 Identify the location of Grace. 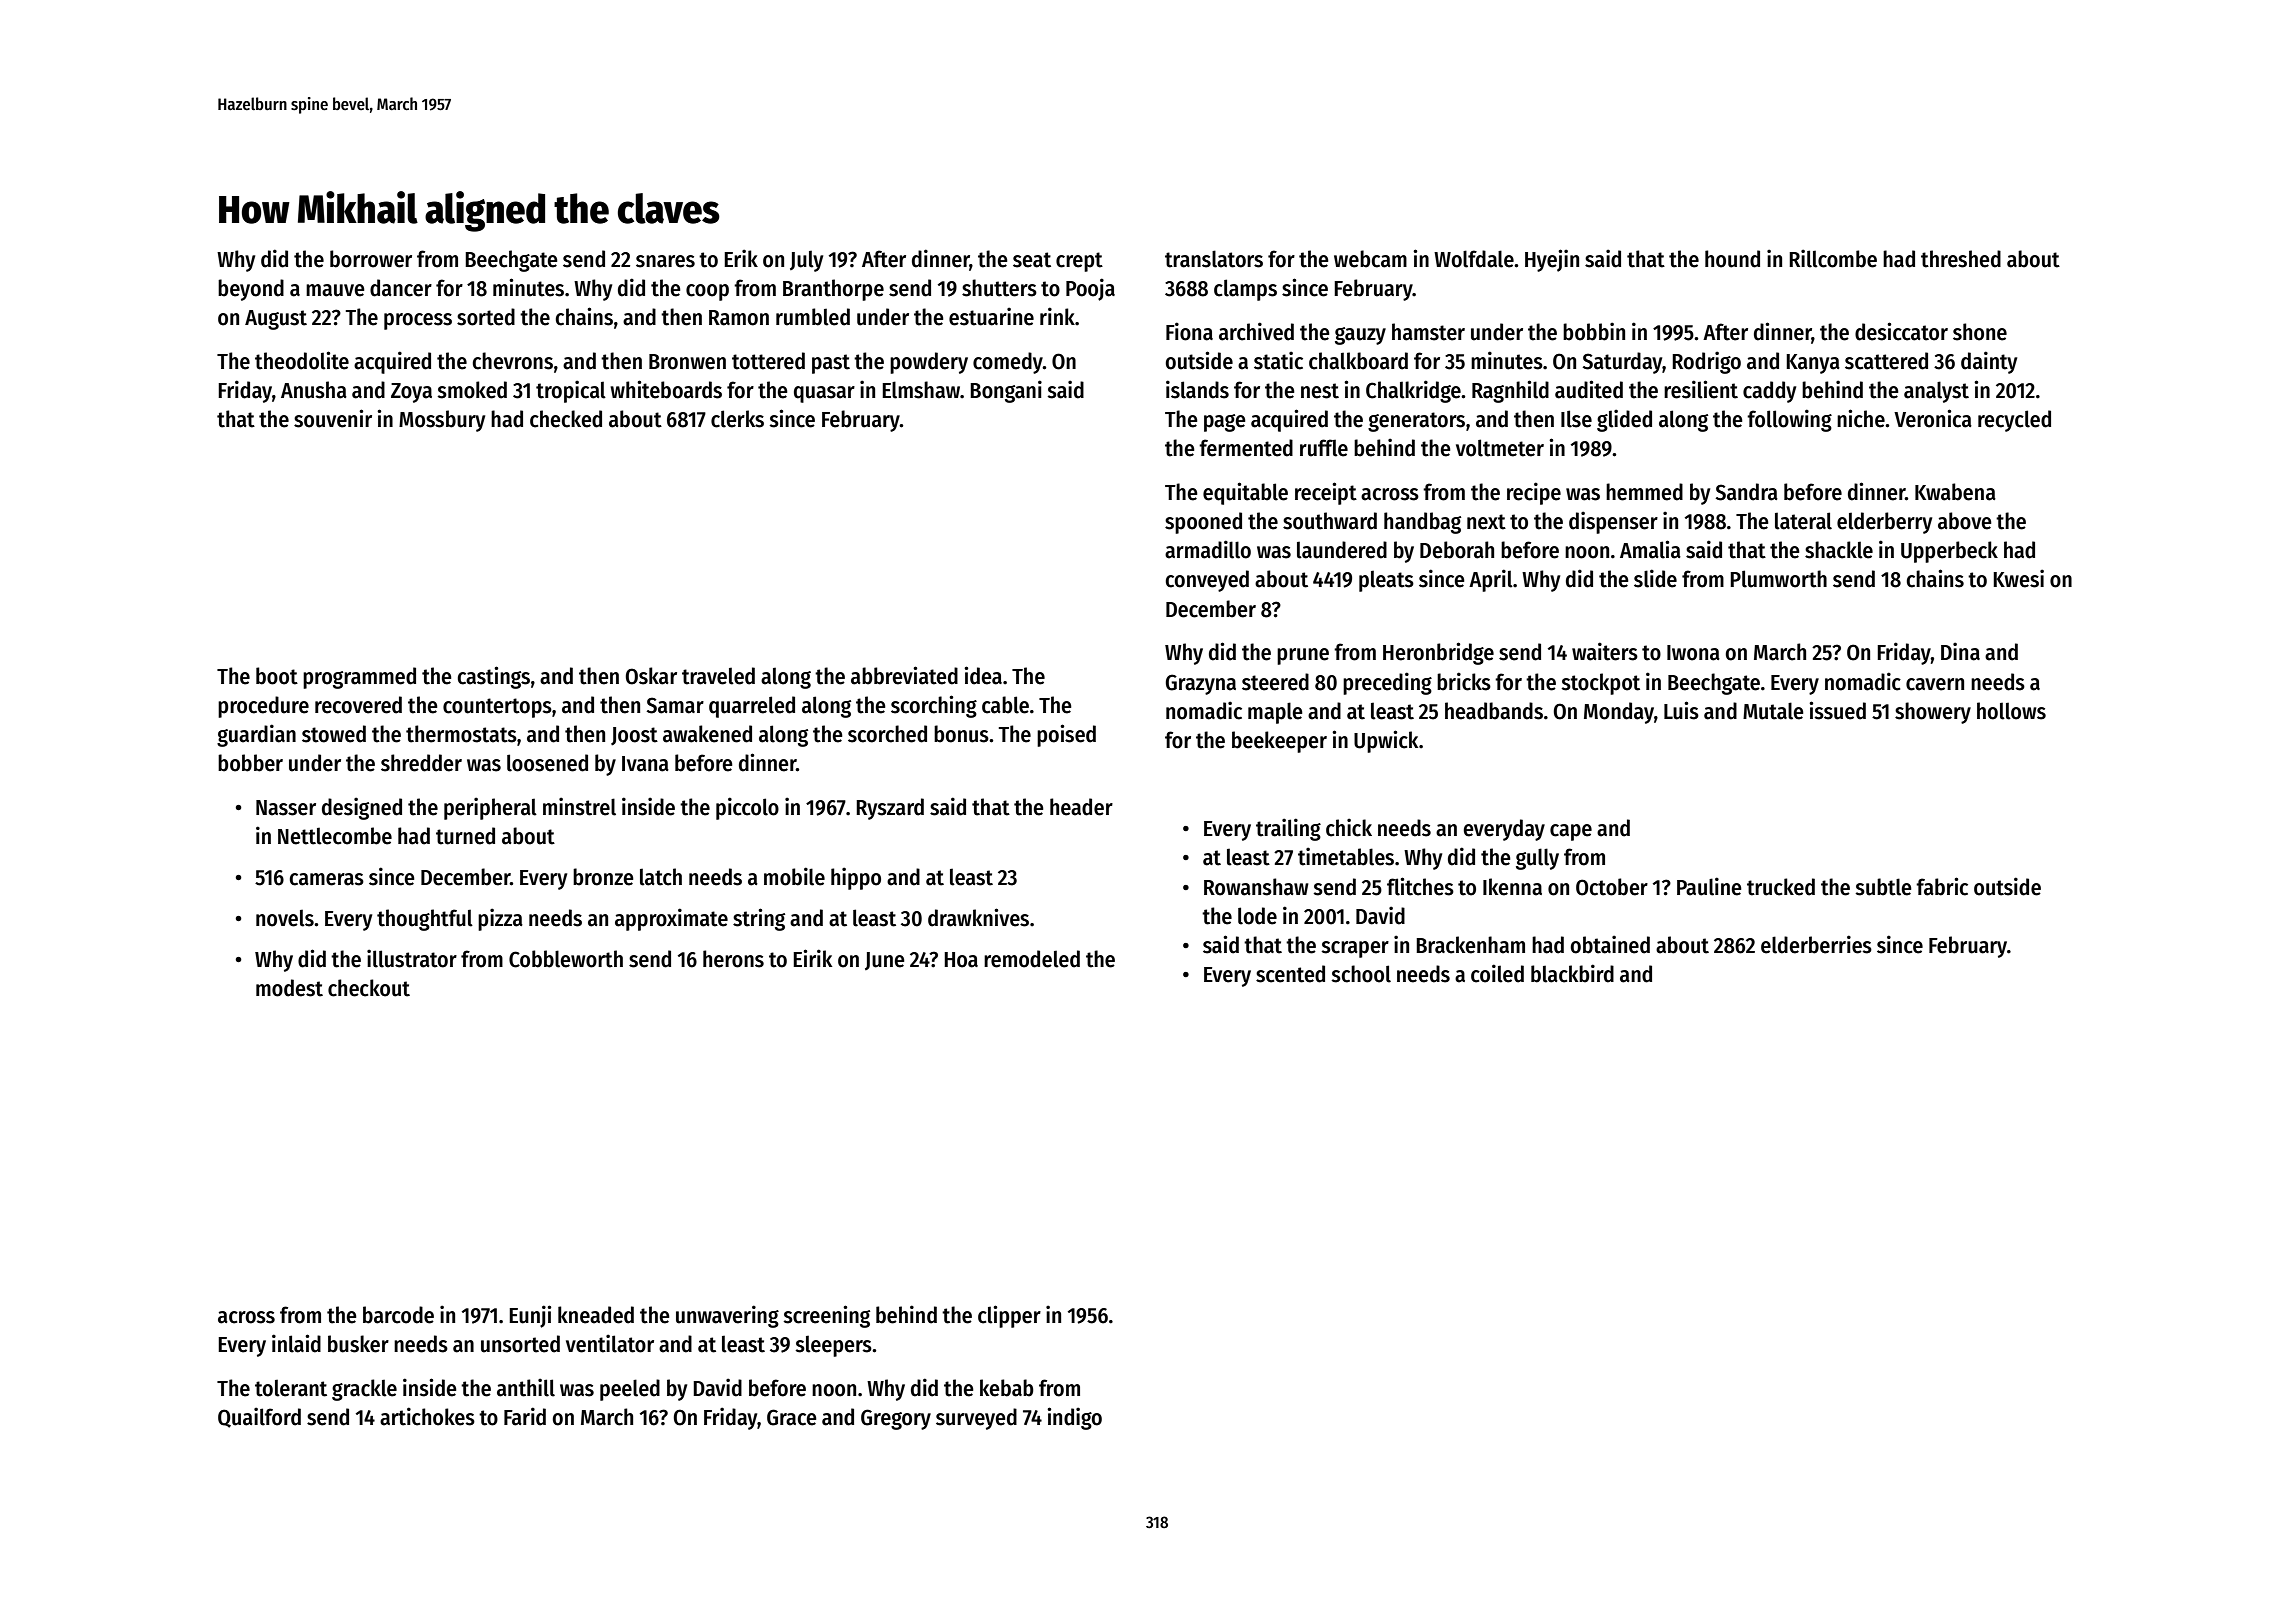
(792, 1417).
